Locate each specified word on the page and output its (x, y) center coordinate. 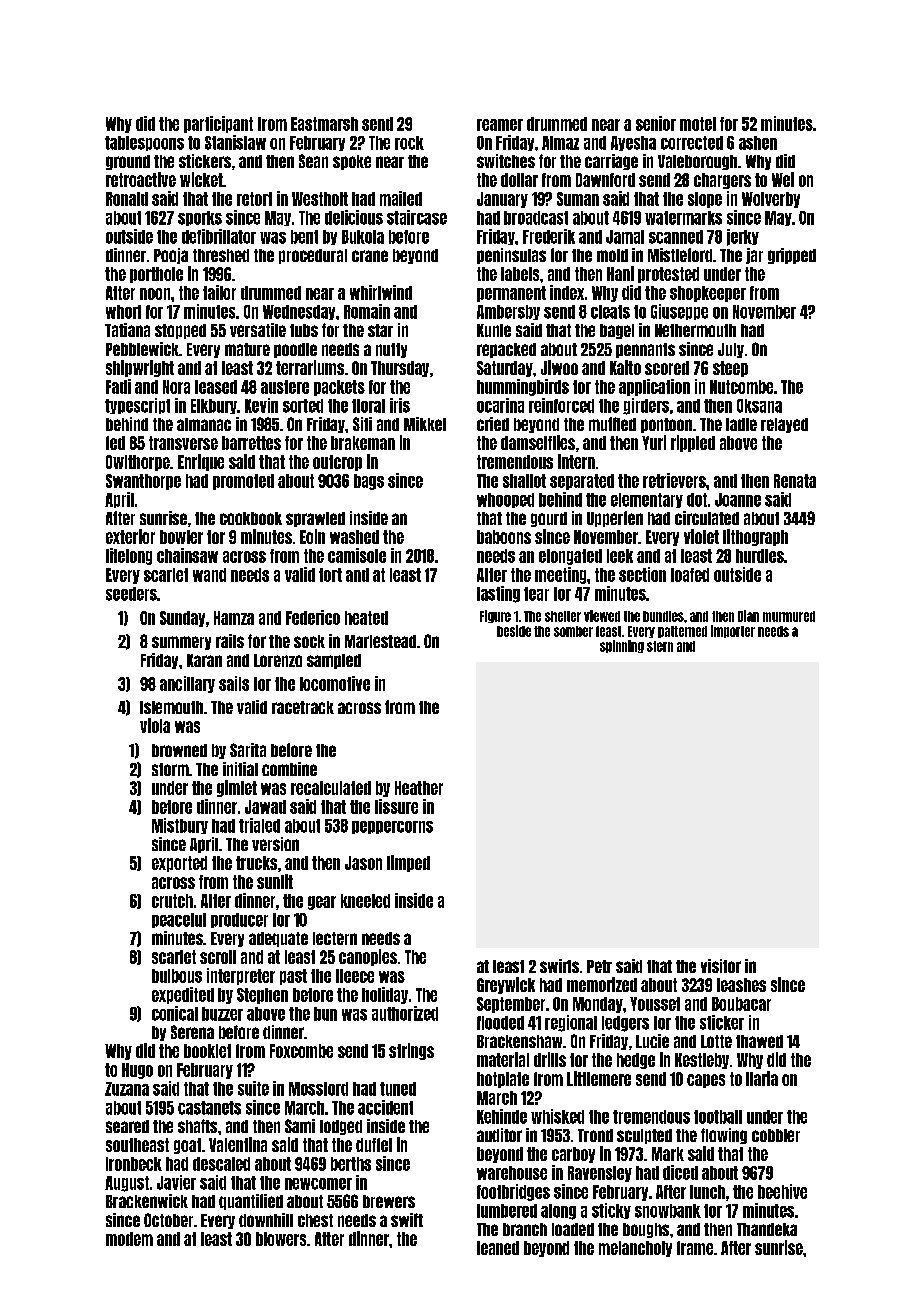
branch (525, 1229)
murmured (789, 616)
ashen (758, 143)
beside (514, 631)
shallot (524, 481)
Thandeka (767, 1229)
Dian (748, 616)
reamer (500, 125)
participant (218, 124)
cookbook (251, 518)
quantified (251, 1202)
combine (289, 769)
